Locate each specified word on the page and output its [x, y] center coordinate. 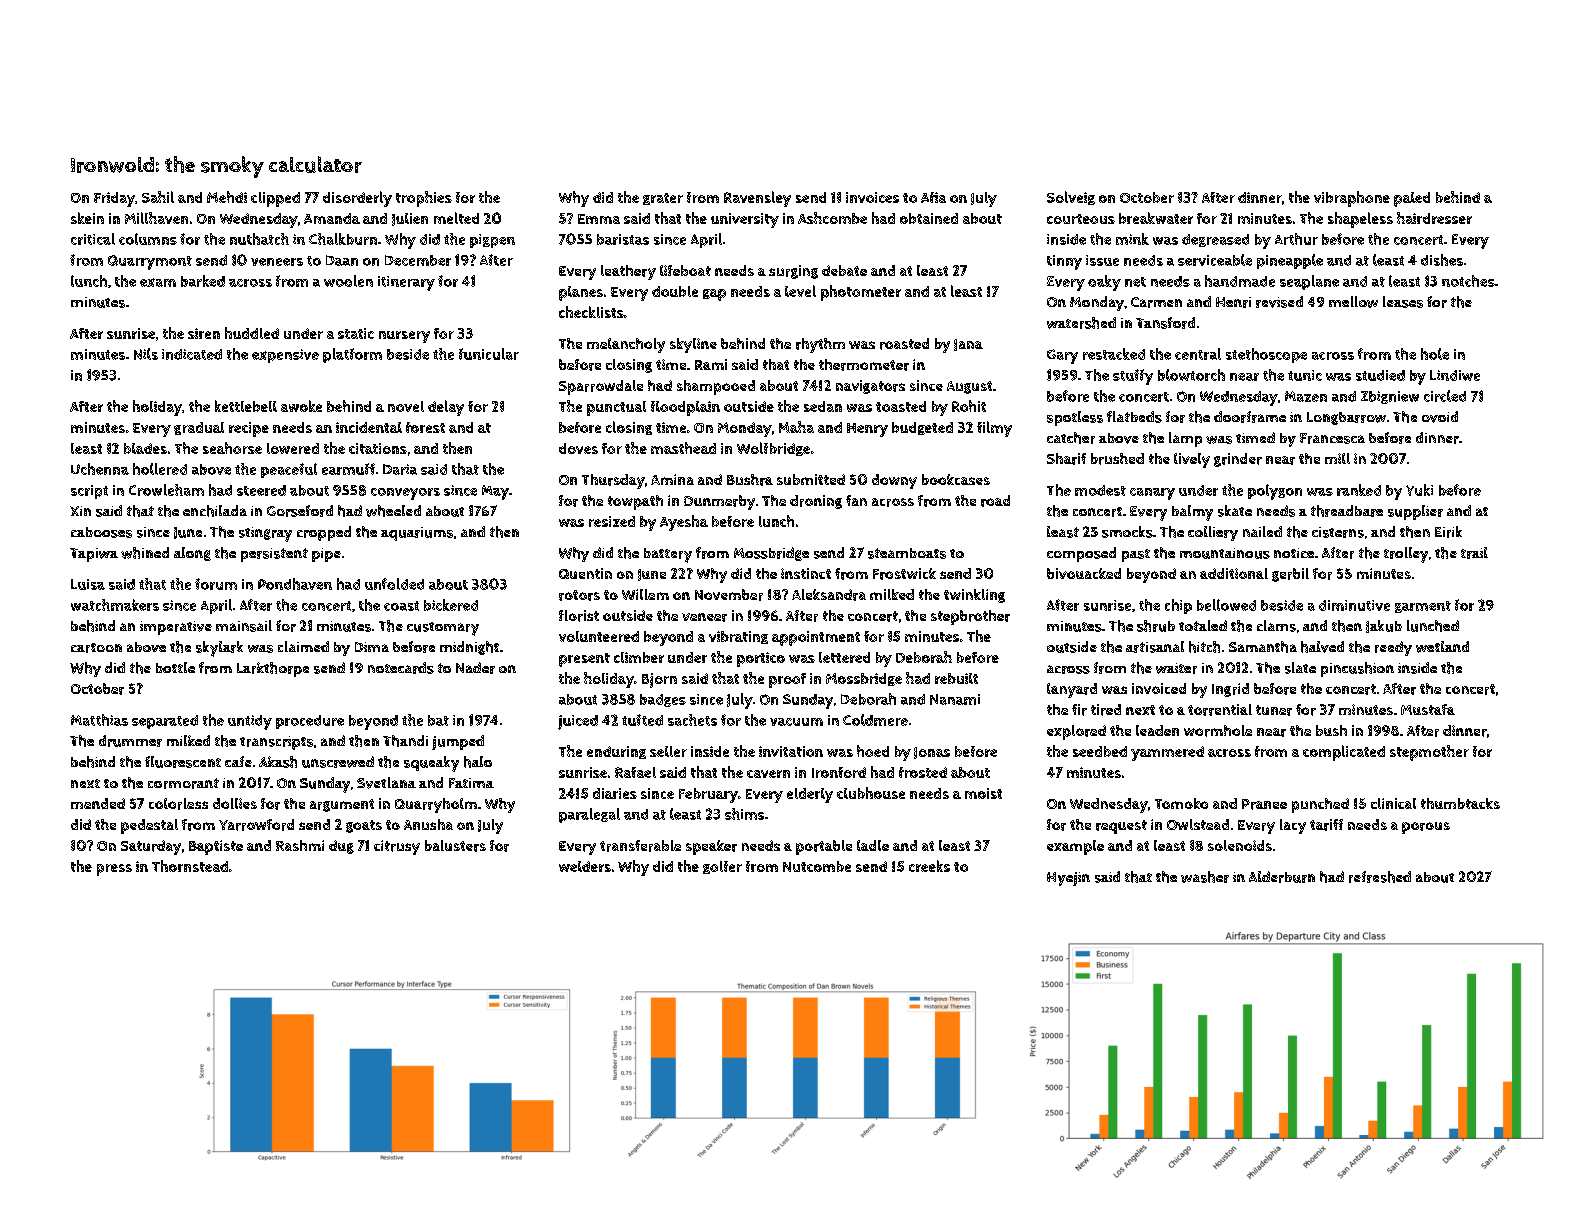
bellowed [1226, 605]
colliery [1213, 533]
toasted [901, 406]
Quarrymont [150, 262]
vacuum [796, 722]
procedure [310, 722]
